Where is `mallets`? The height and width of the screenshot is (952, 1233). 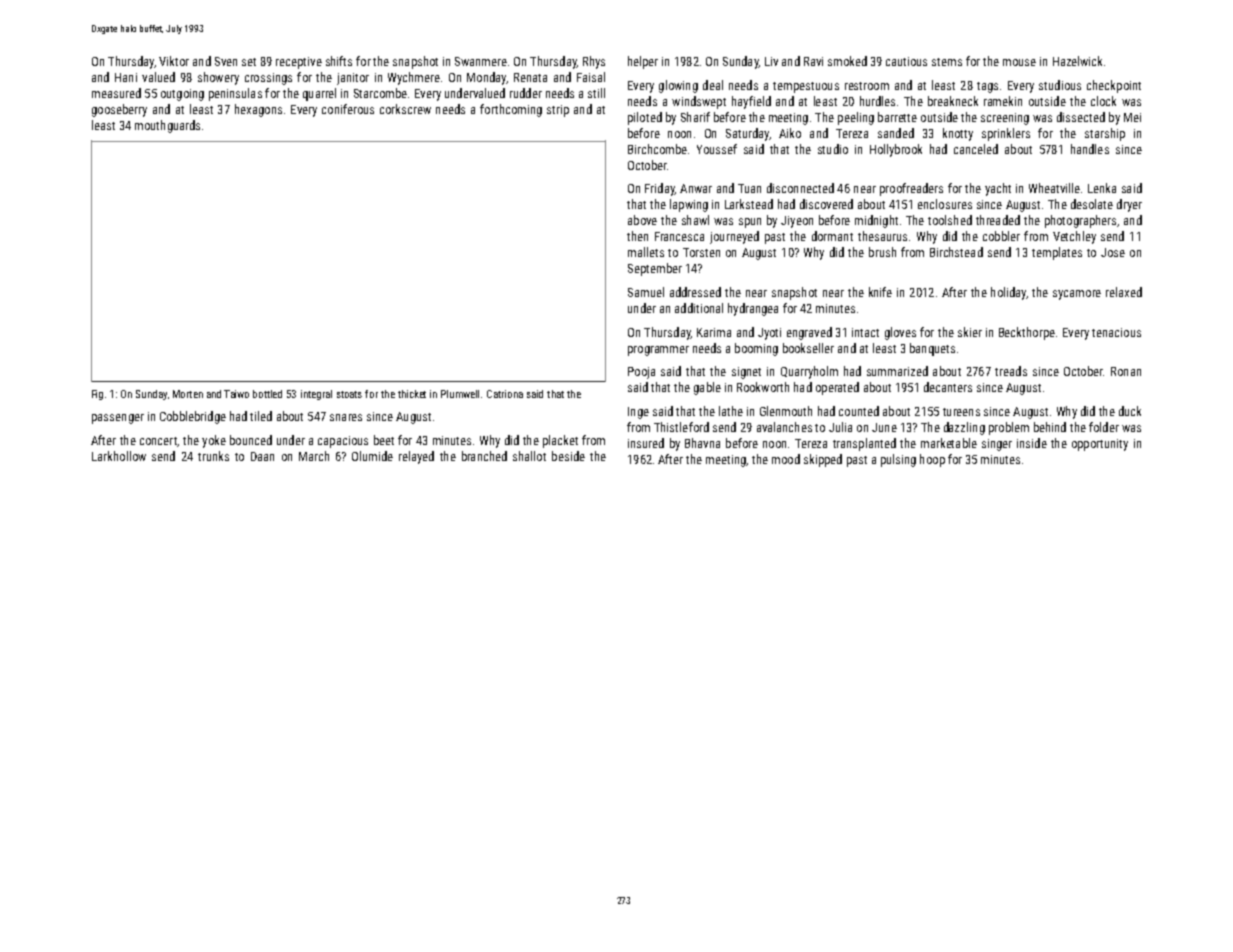
mallets is located at coordinates (646, 252).
